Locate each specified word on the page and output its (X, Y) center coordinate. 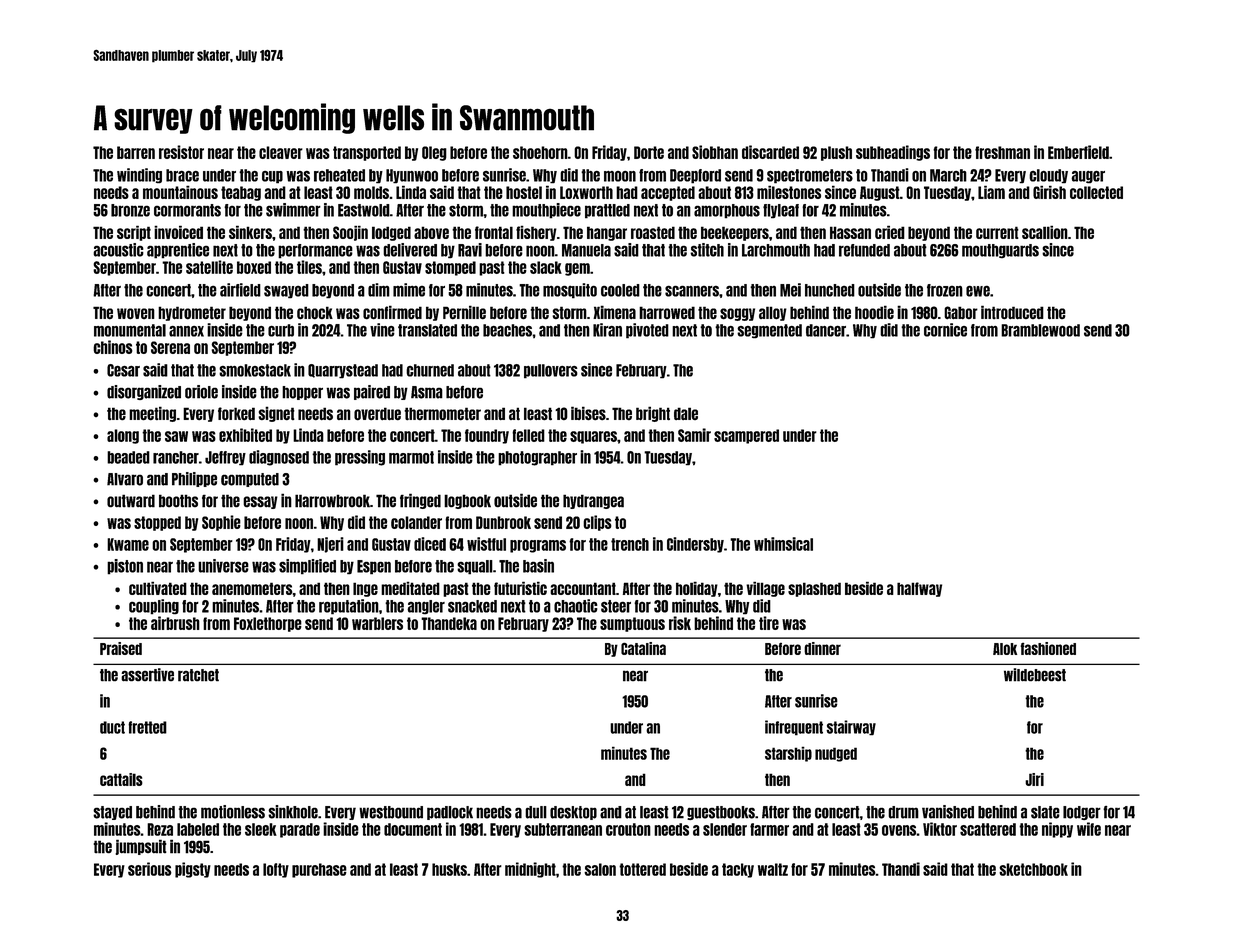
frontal (494, 232)
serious (150, 869)
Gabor (961, 313)
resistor (181, 152)
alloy (773, 313)
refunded (864, 250)
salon (600, 869)
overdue (377, 414)
